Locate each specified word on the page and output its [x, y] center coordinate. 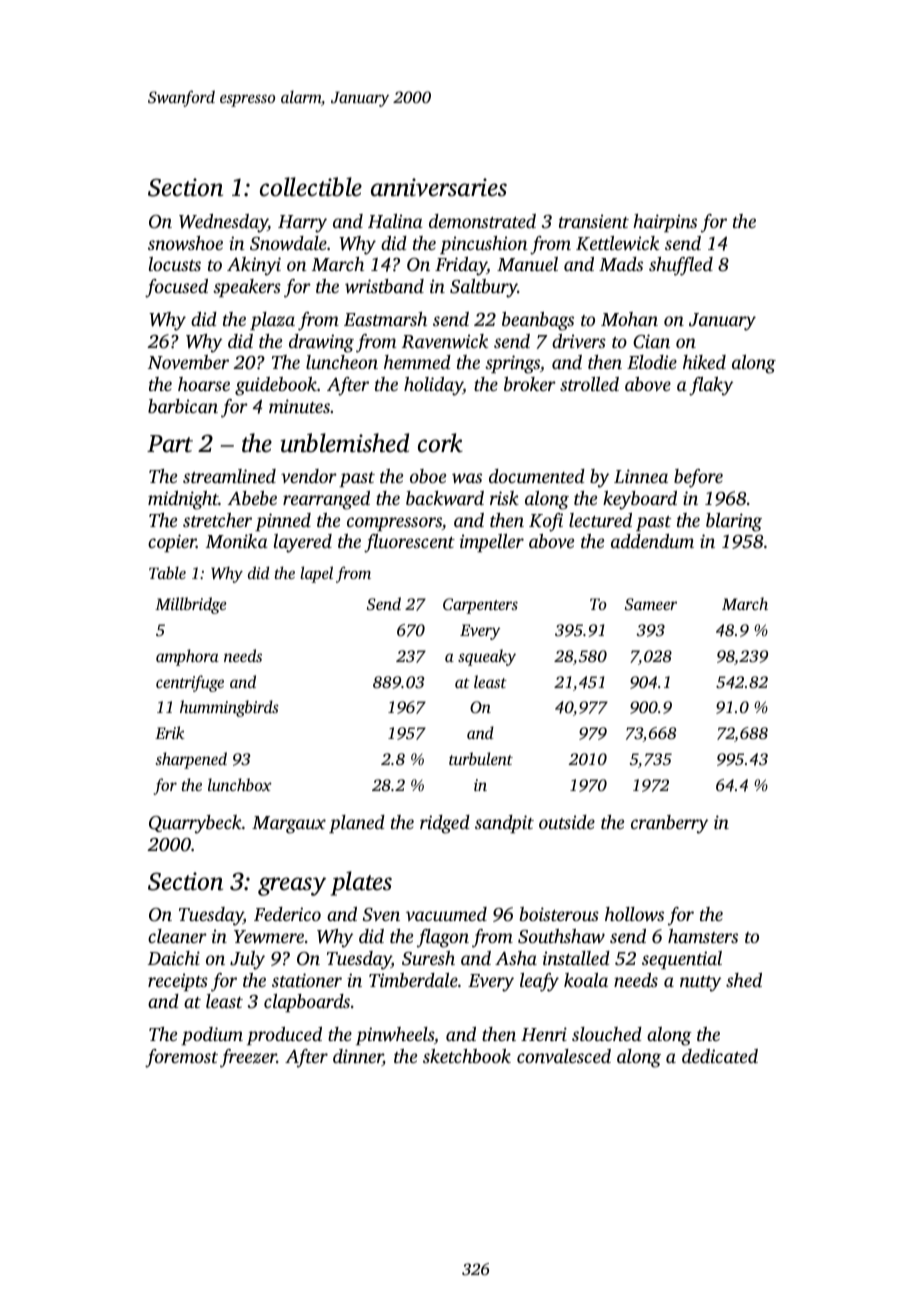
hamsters [703, 936]
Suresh [428, 958]
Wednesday [223, 223]
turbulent [481, 758]
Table [167, 572]
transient [594, 221]
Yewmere [269, 936]
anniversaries [439, 187]
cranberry [669, 824]
